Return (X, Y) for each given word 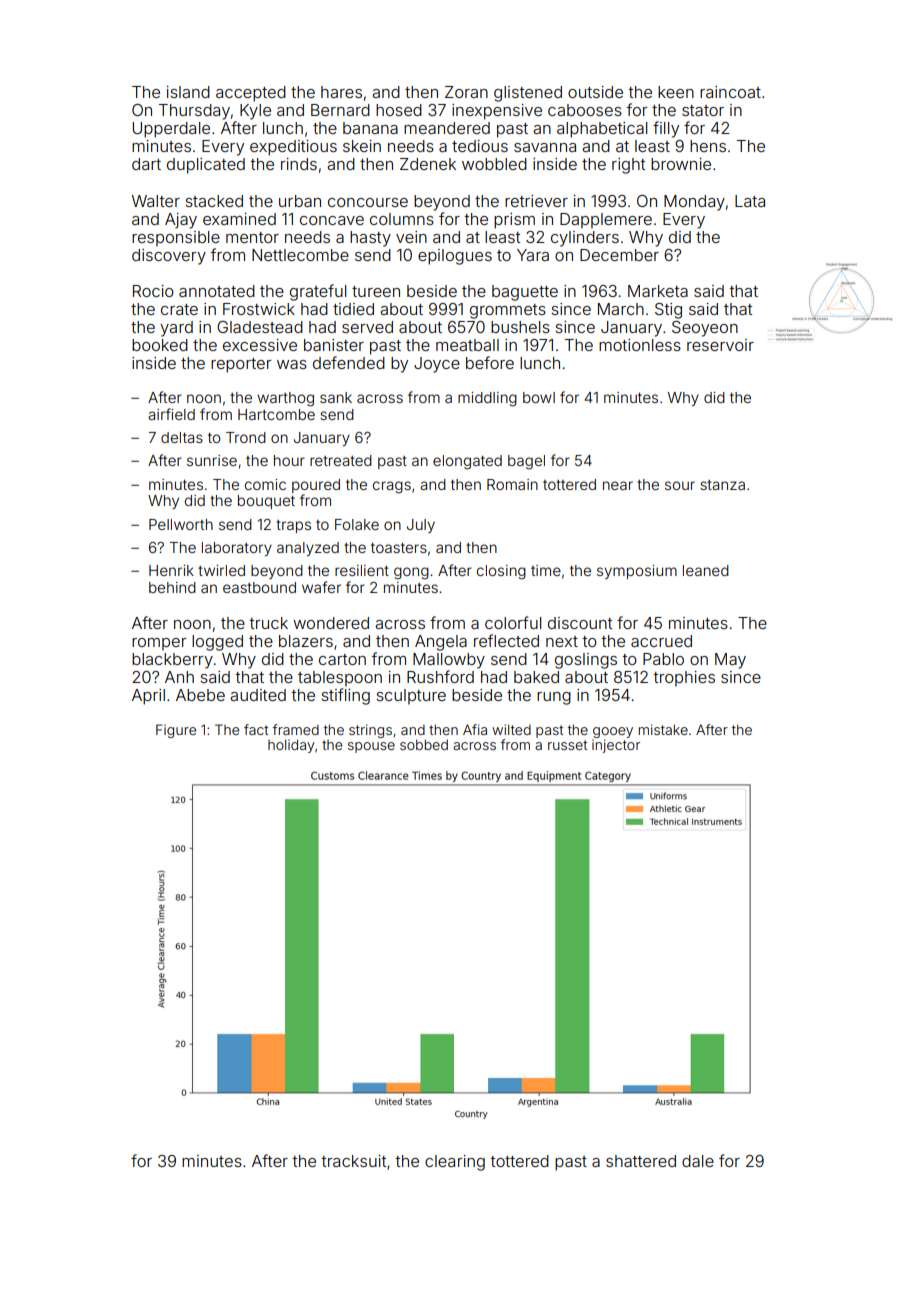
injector (616, 746)
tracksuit (353, 1161)
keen (676, 92)
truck (268, 623)
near (618, 485)
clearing (455, 1163)
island (188, 92)
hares (341, 92)
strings (370, 731)
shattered (641, 1161)
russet (567, 745)
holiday (291, 746)
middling (487, 399)
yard (176, 329)
